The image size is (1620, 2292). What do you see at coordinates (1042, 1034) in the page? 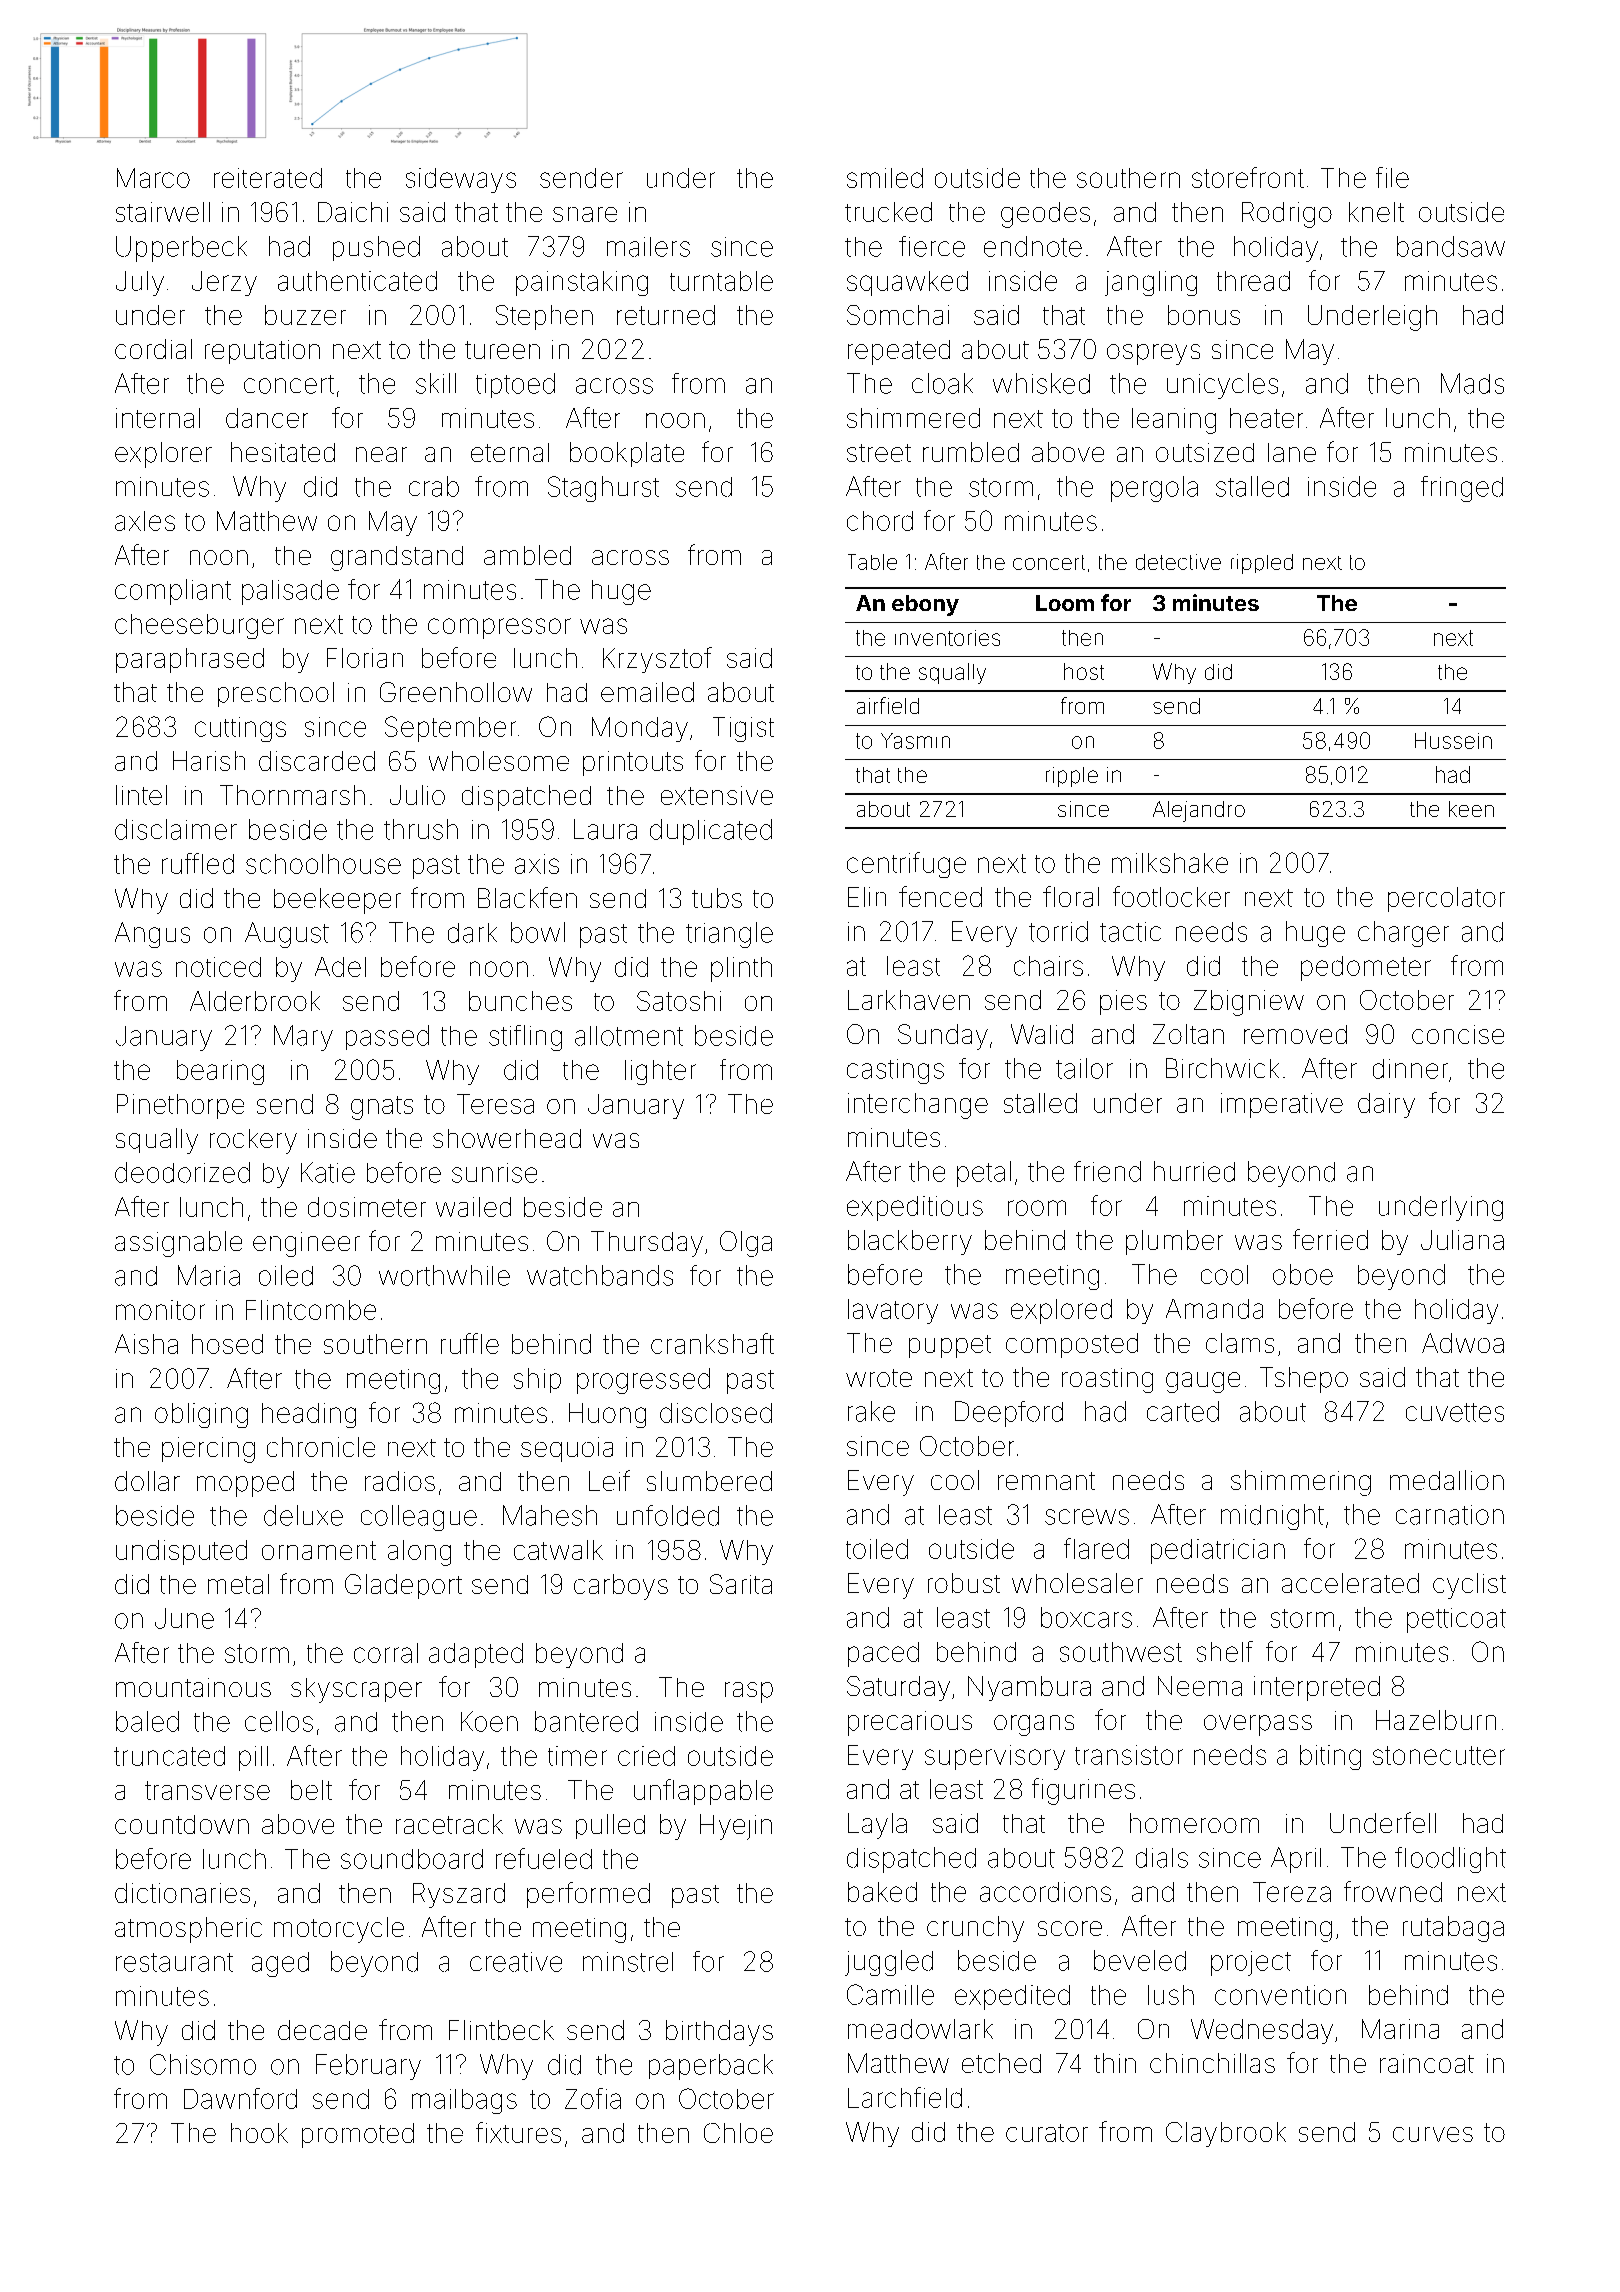
I see `Walid` at bounding box center [1042, 1034].
